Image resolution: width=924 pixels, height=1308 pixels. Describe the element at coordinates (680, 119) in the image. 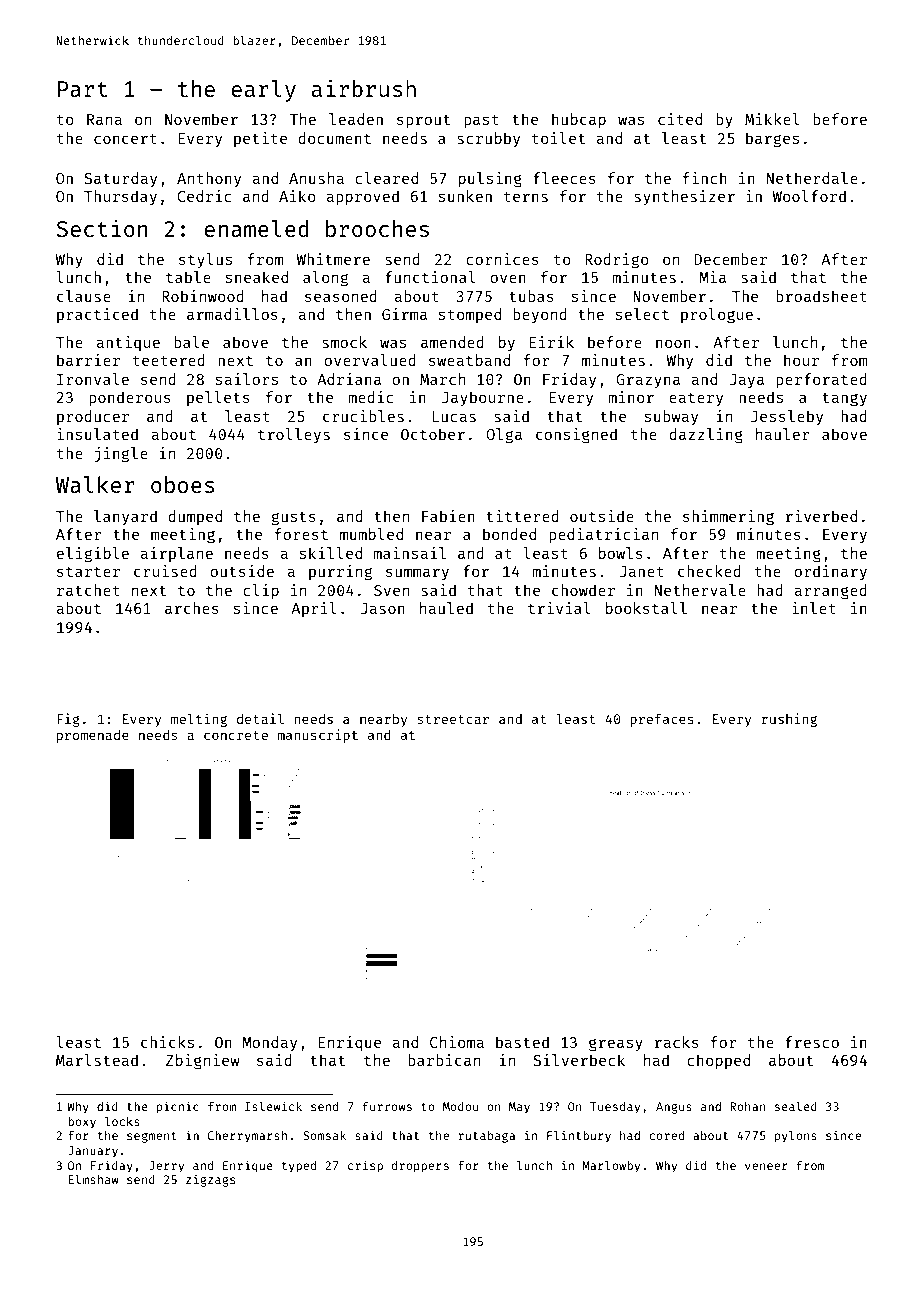

I see `cited` at that location.
